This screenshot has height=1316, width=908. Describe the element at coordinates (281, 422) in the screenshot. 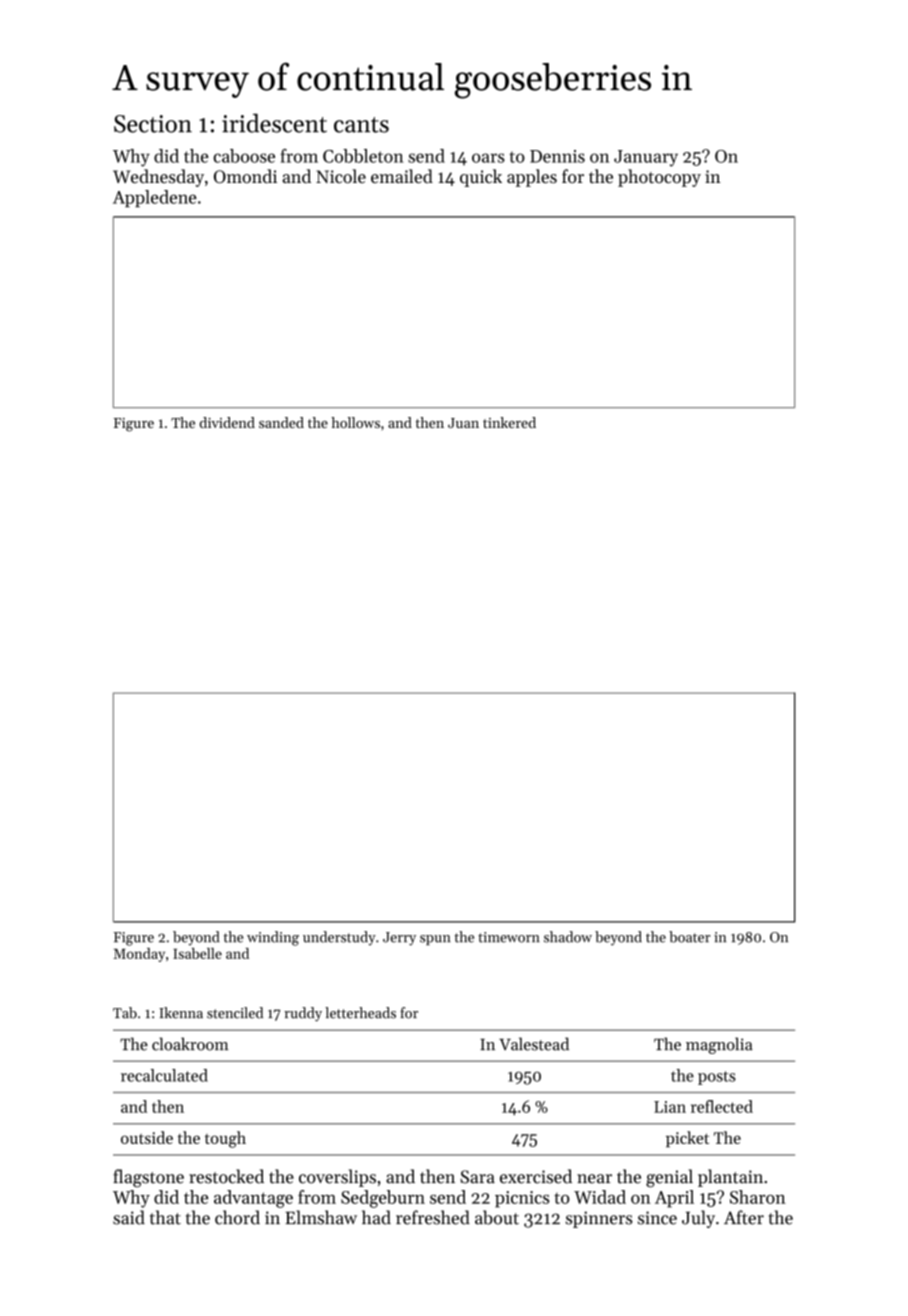

I see `sanded` at that location.
